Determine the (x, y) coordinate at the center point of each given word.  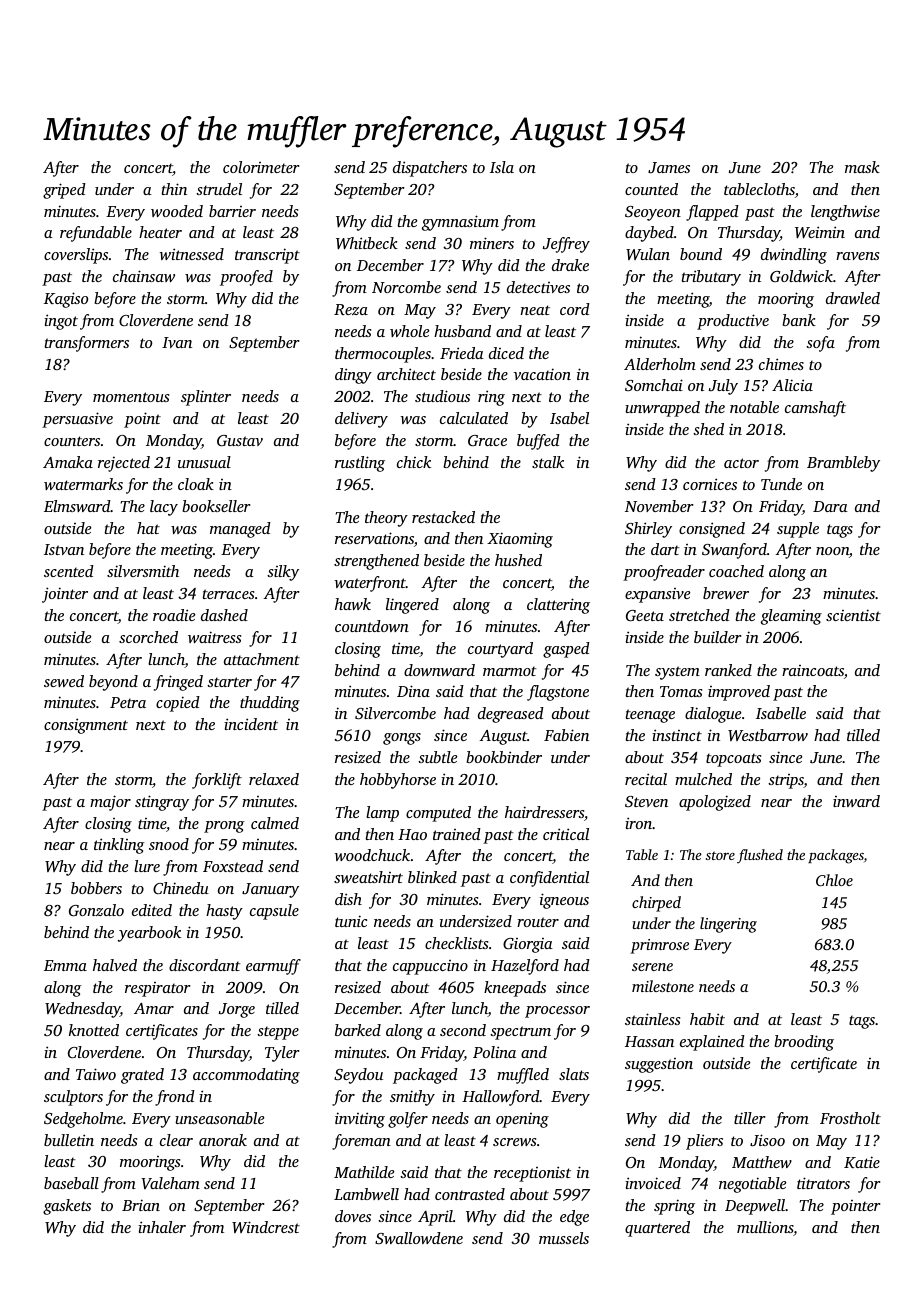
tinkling (119, 846)
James (669, 167)
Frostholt (850, 1118)
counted (651, 189)
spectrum (520, 1033)
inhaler (162, 1227)
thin (174, 189)
